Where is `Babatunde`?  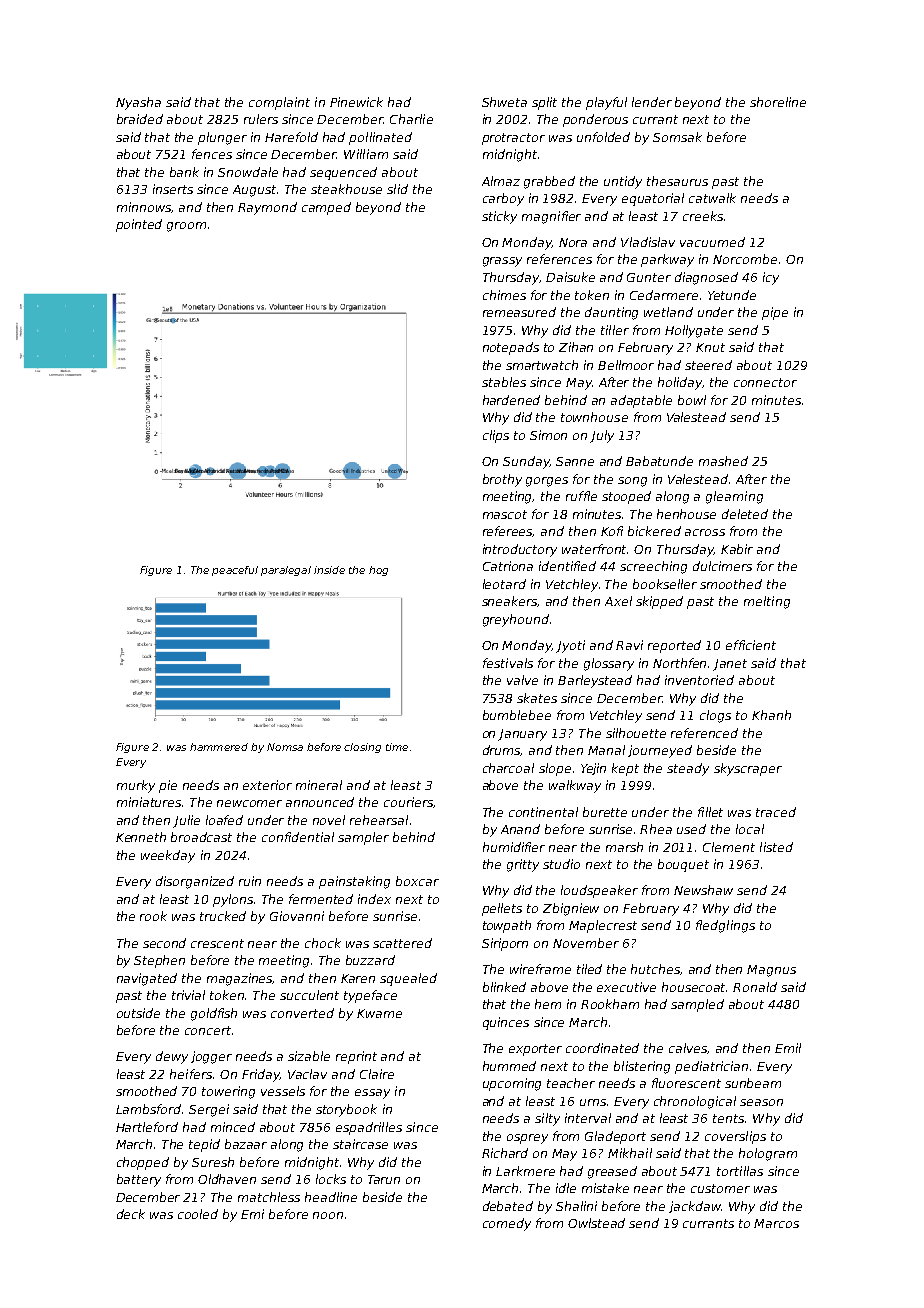
Babatunde is located at coordinates (659, 461).
